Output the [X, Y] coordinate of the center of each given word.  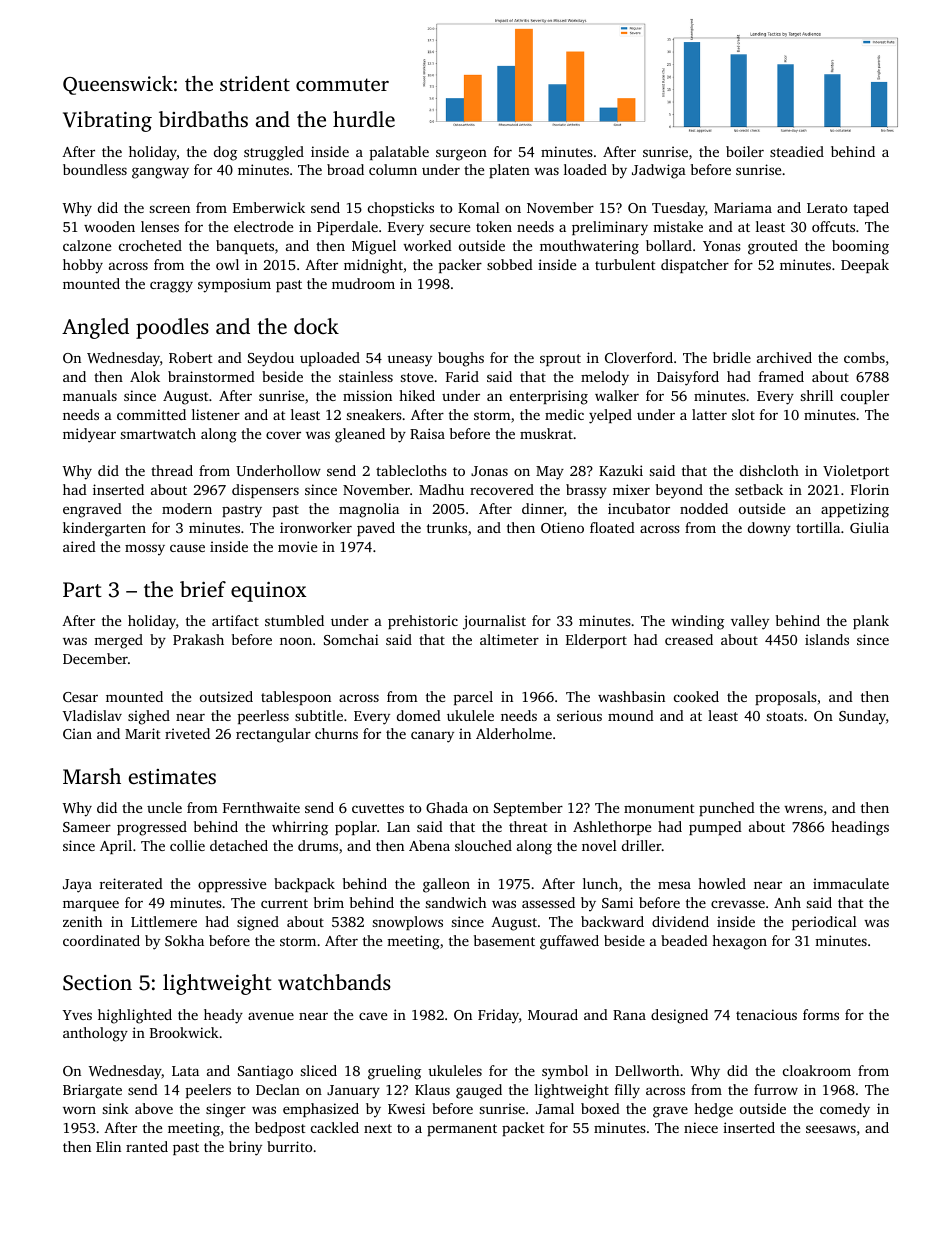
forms [821, 1014]
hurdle [364, 119]
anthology [95, 1034]
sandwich [456, 902]
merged [118, 641]
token [494, 226]
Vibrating [107, 121]
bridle [732, 357]
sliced [319, 1070]
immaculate [851, 883]
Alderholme [514, 733]
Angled [95, 328]
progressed [152, 828]
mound [631, 715]
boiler [745, 151]
